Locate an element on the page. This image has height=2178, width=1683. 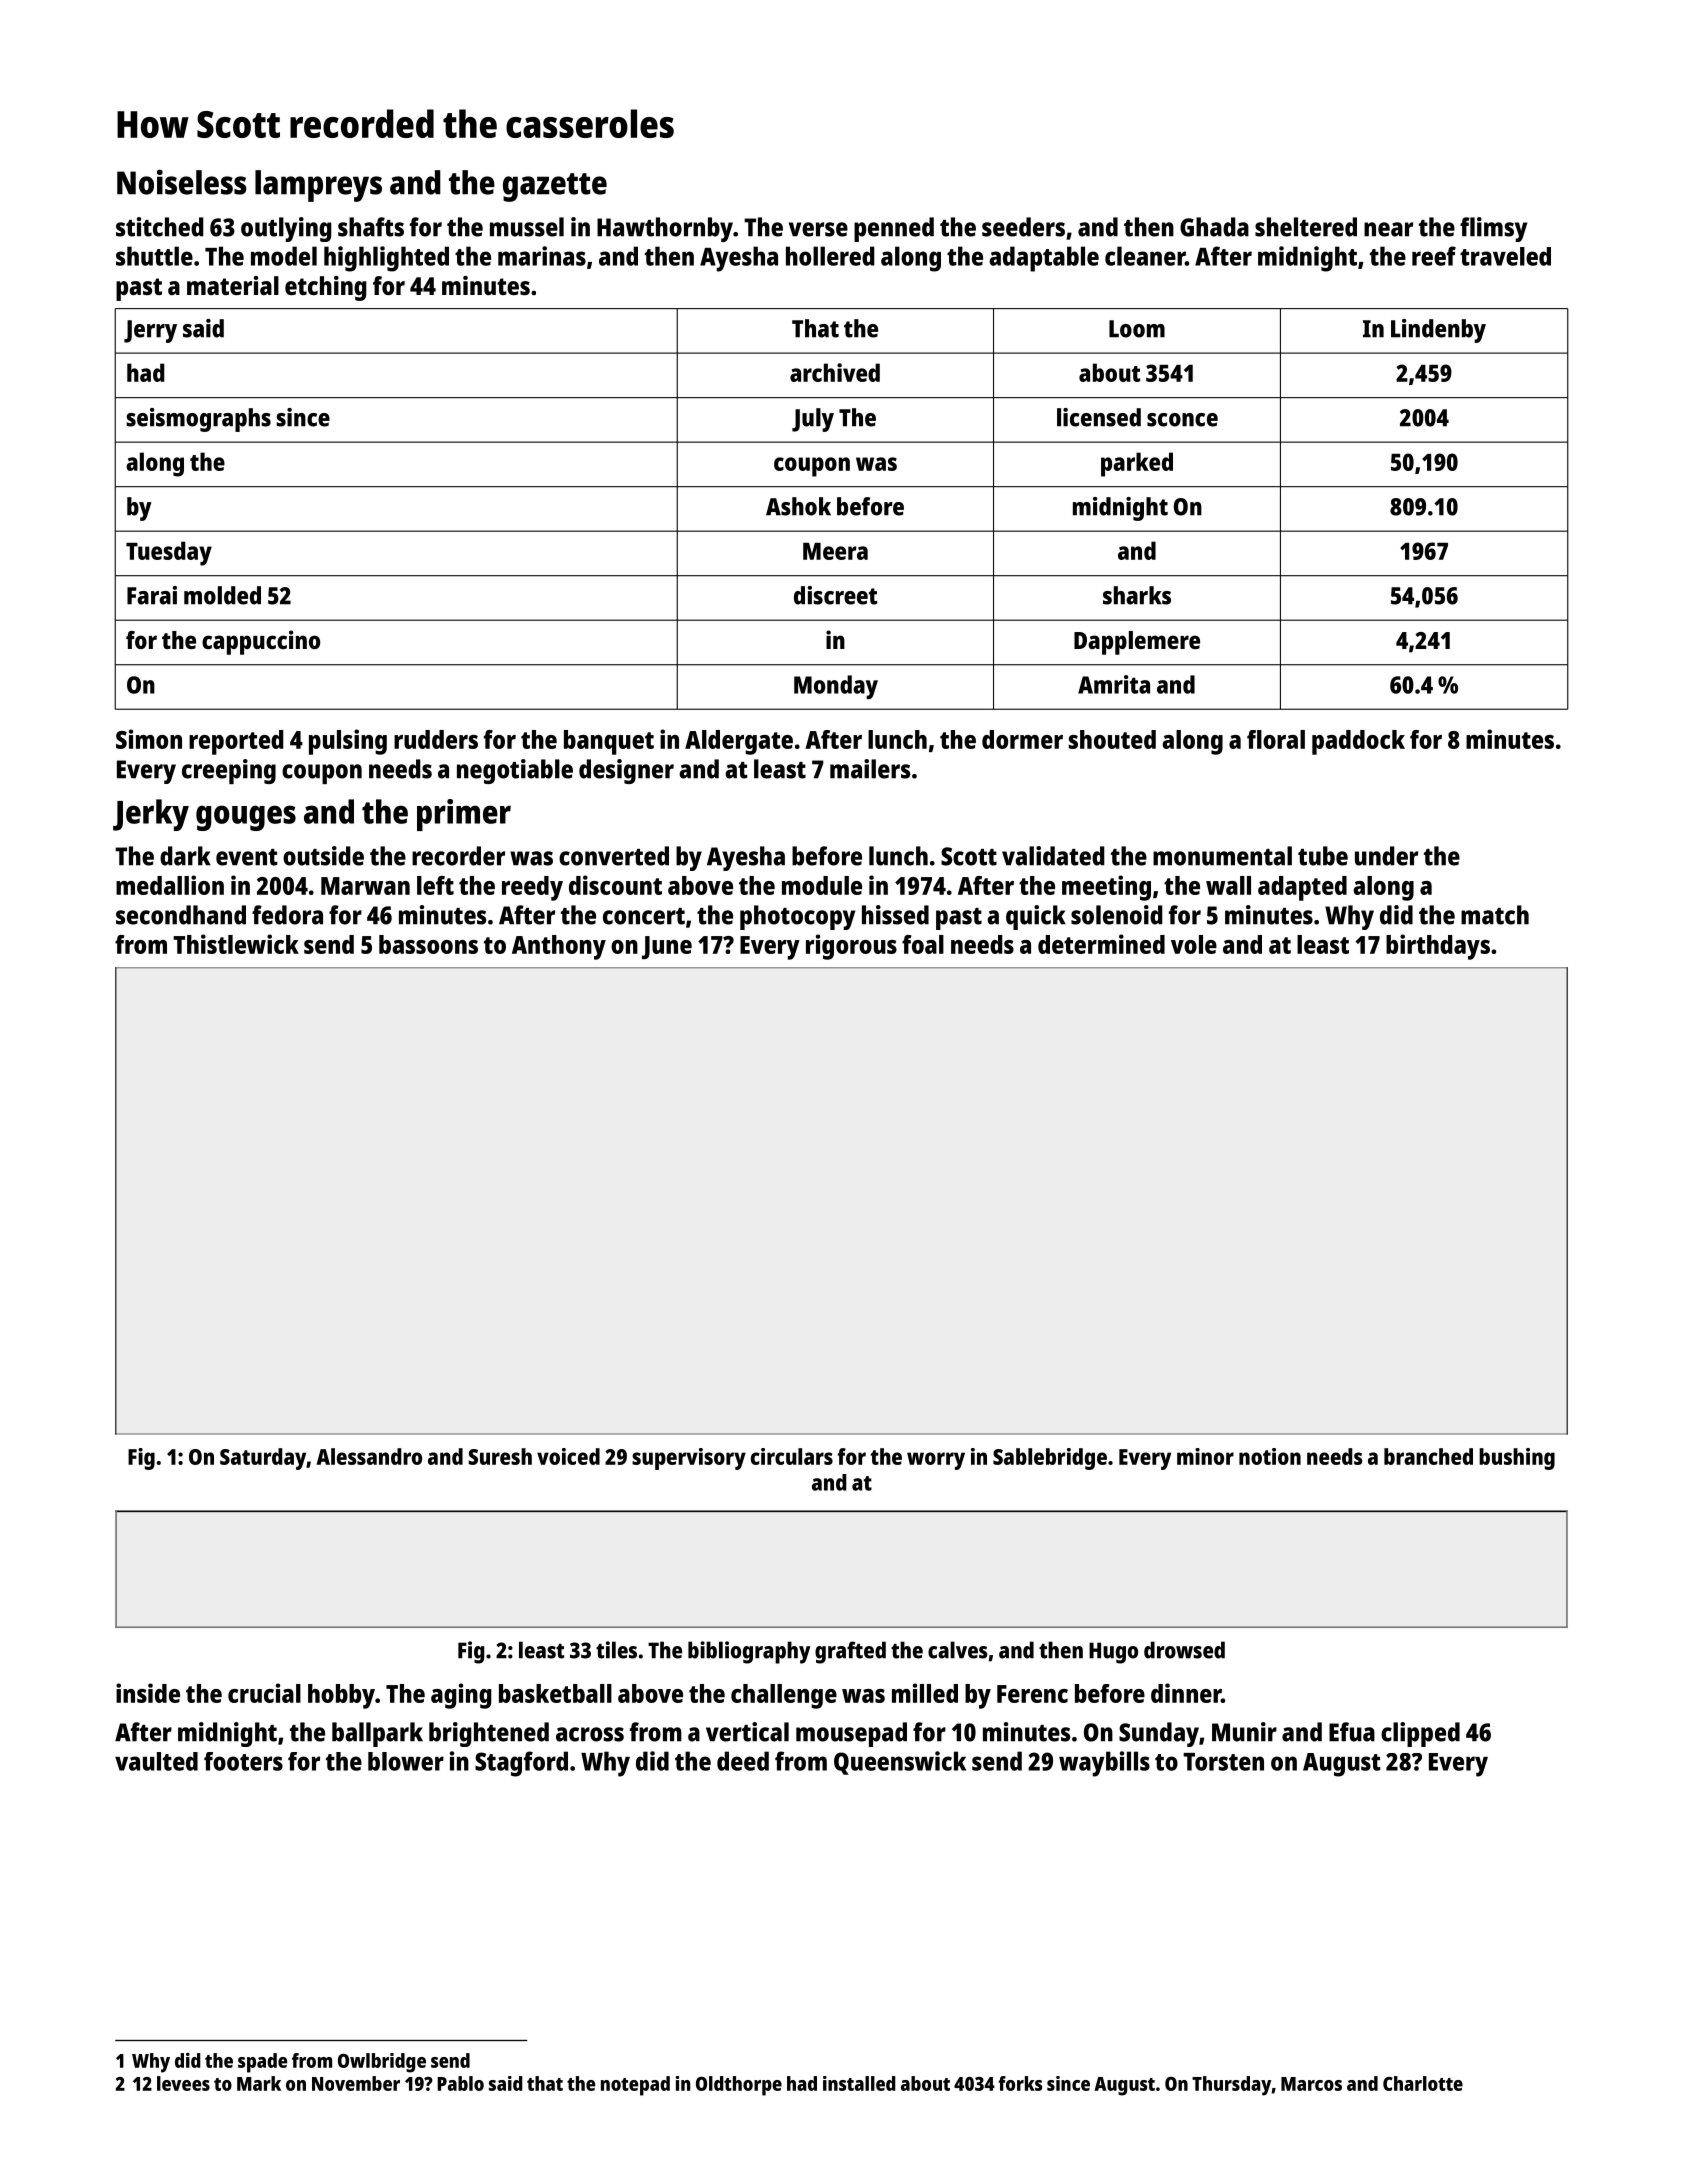
Pablo is located at coordinates (460, 2083).
